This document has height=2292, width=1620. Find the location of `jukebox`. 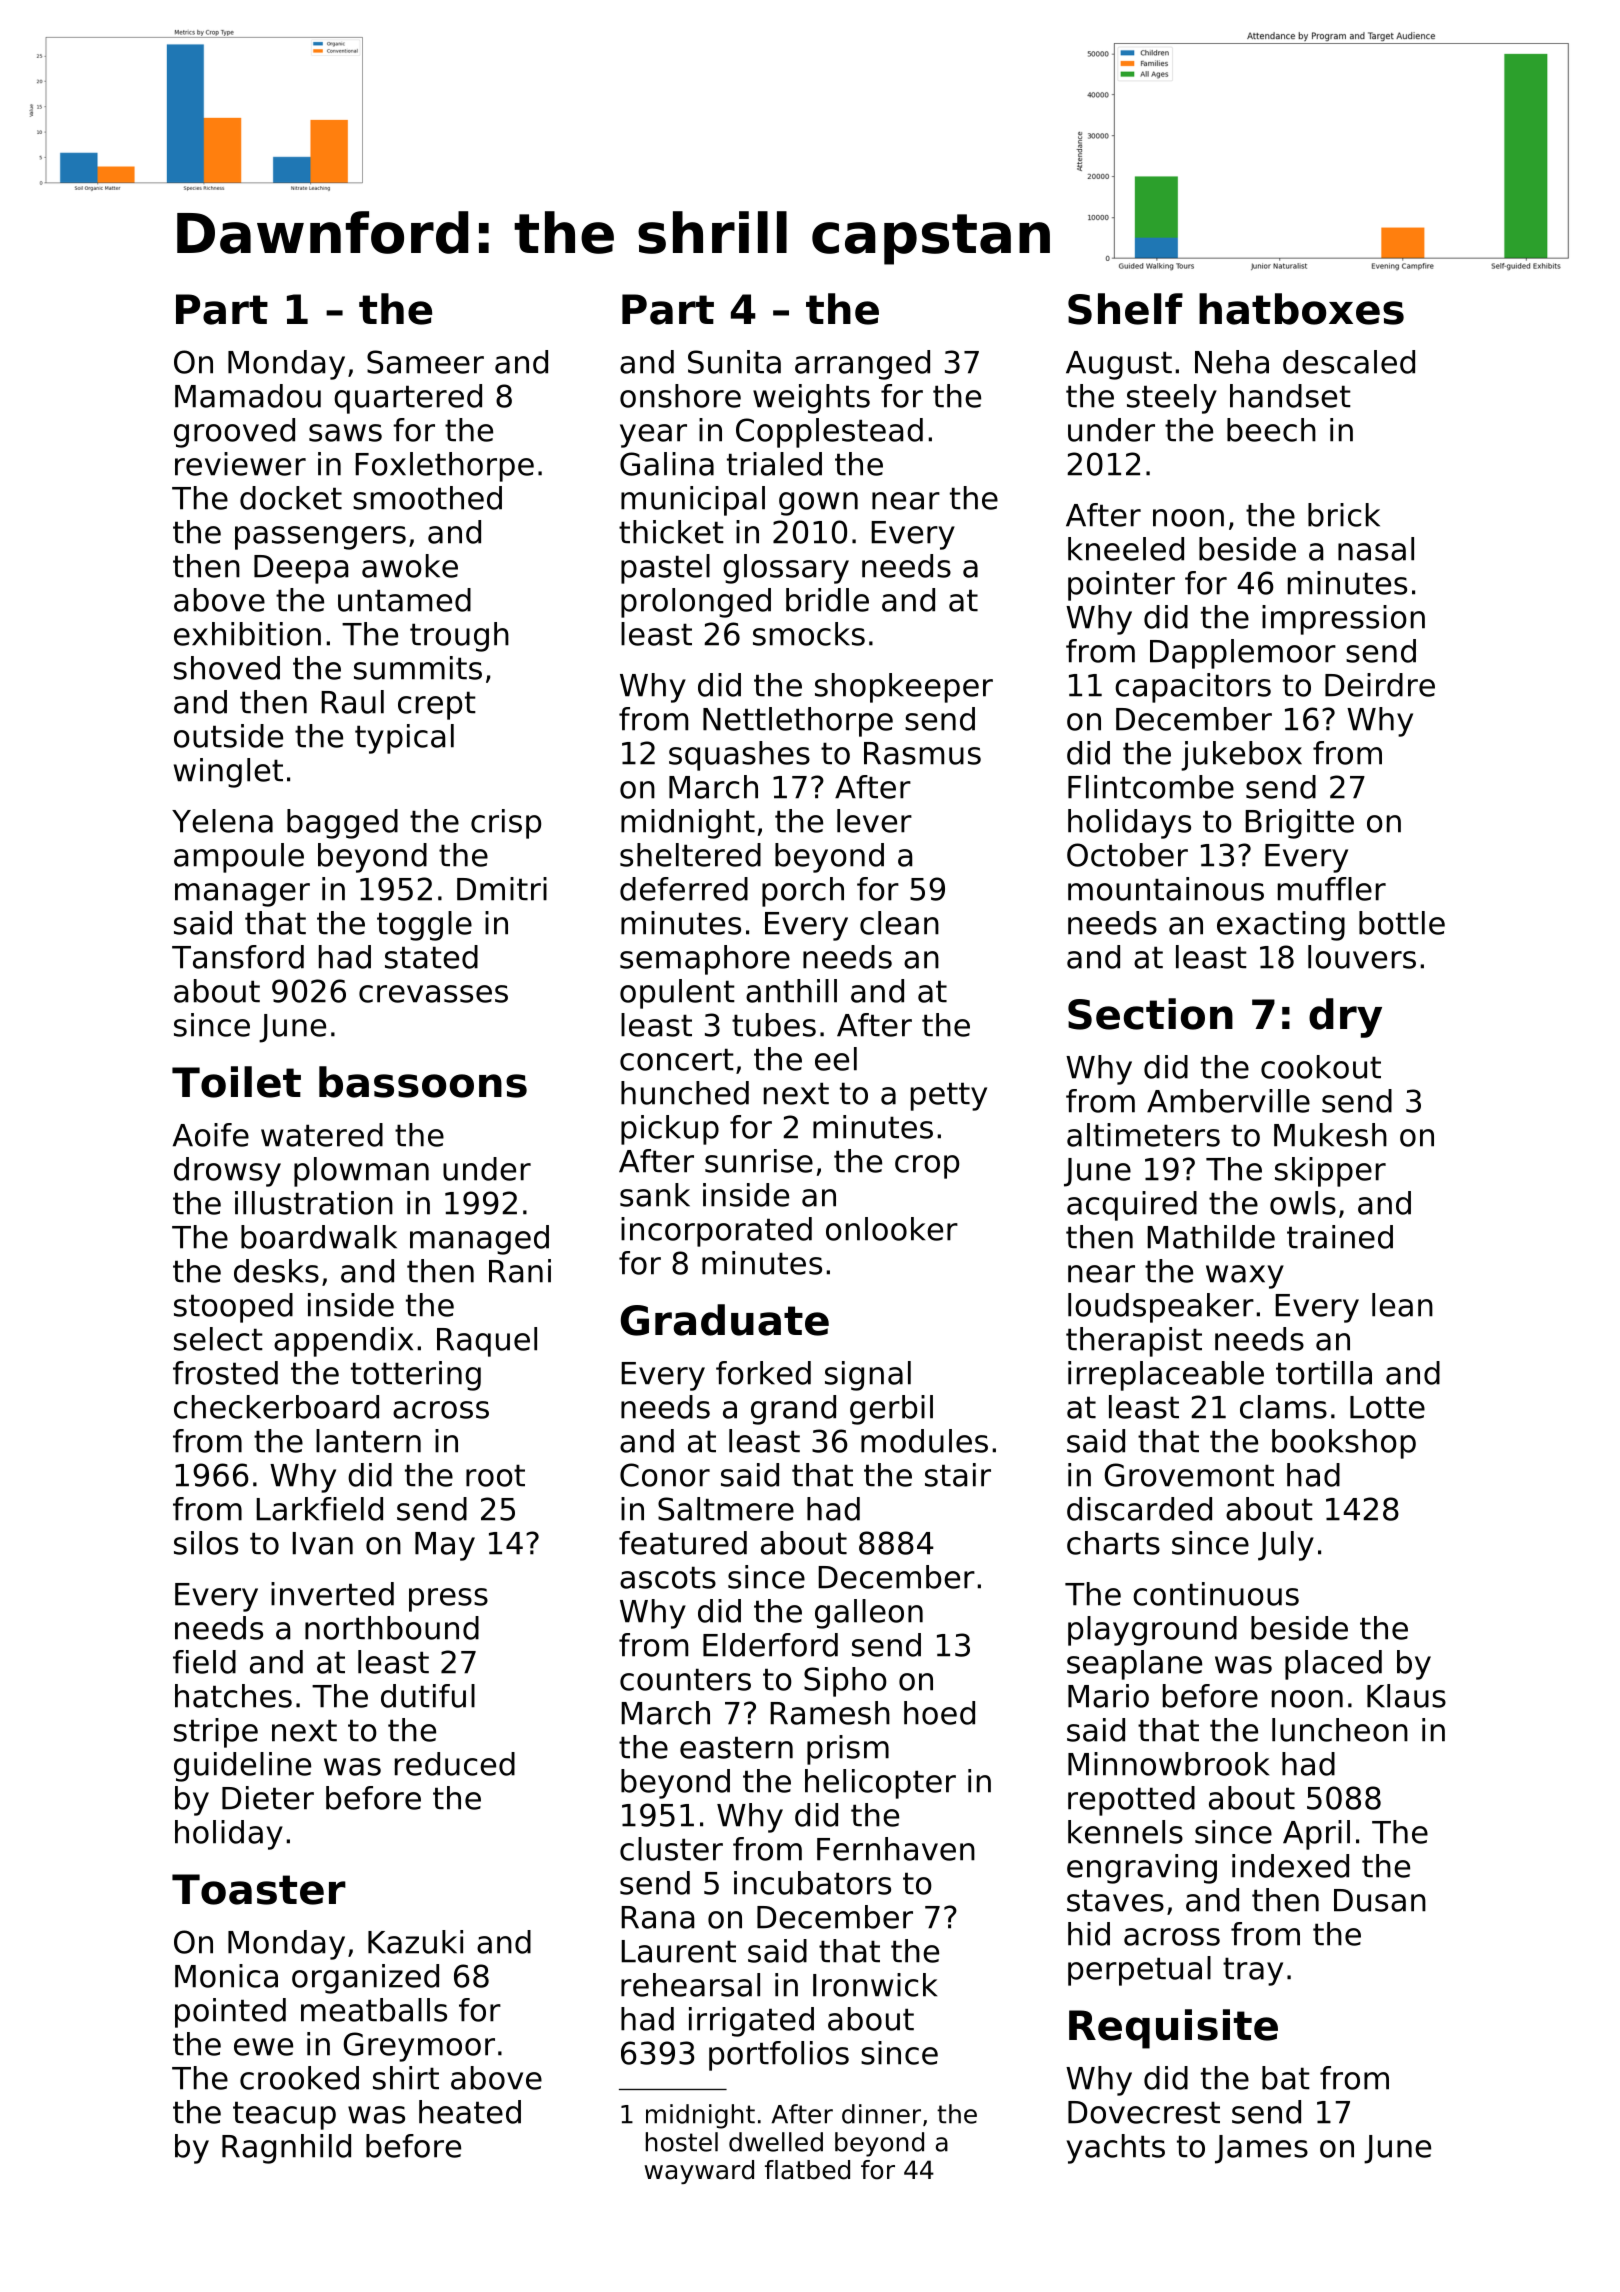

jukebox is located at coordinates (1241, 756).
